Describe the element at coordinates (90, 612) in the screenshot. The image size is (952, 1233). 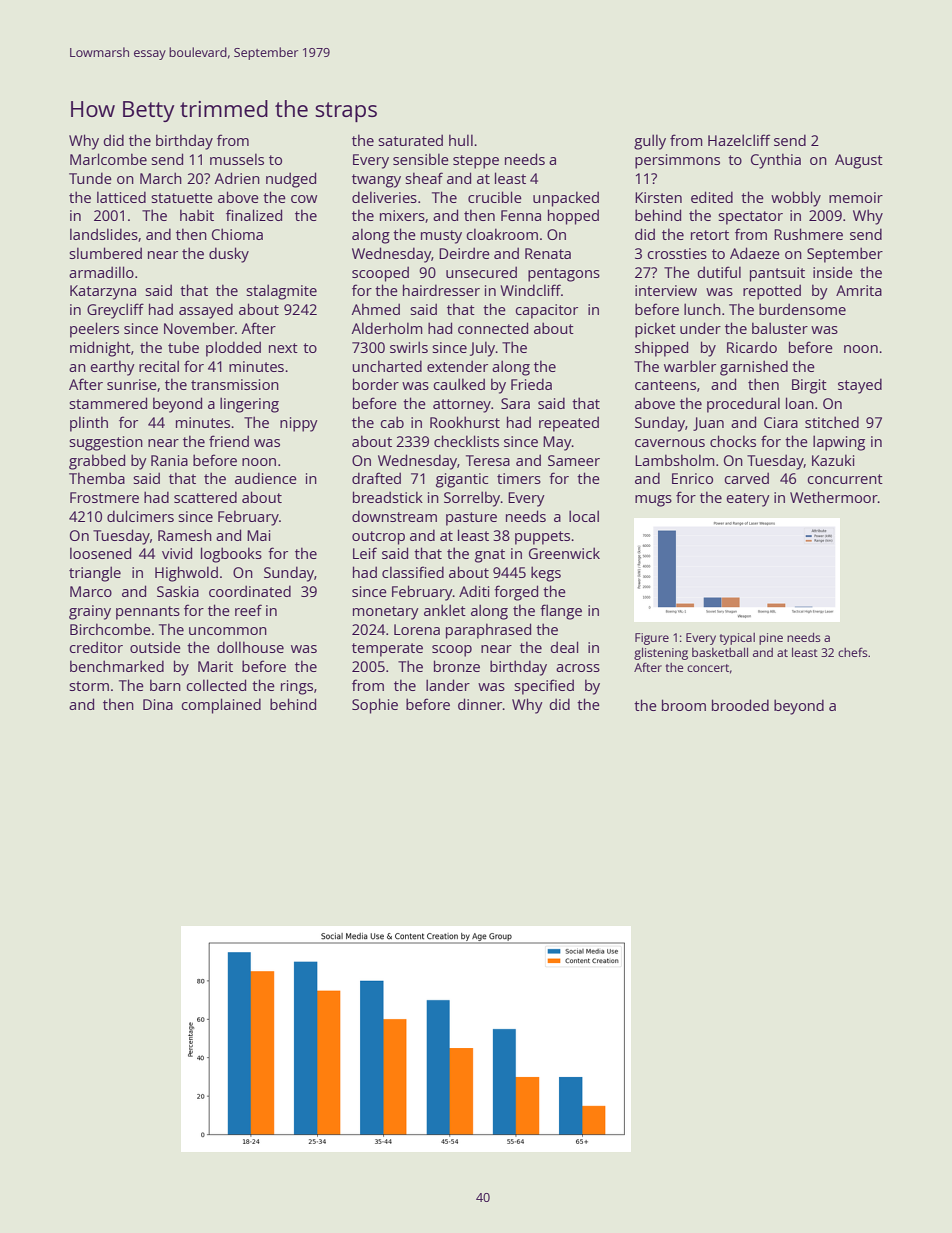
I see `grainy` at that location.
